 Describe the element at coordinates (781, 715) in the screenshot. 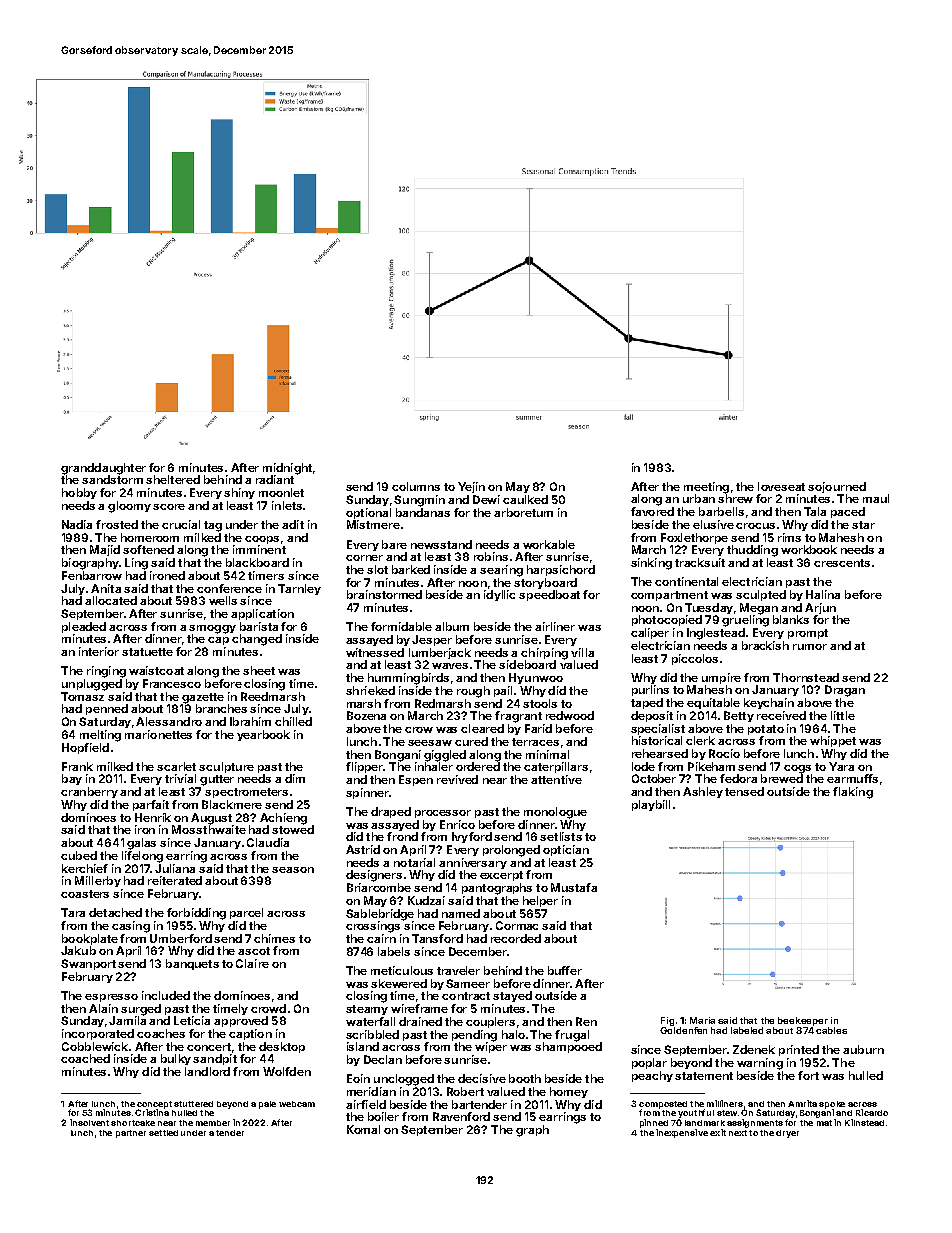

I see `received` at that location.
